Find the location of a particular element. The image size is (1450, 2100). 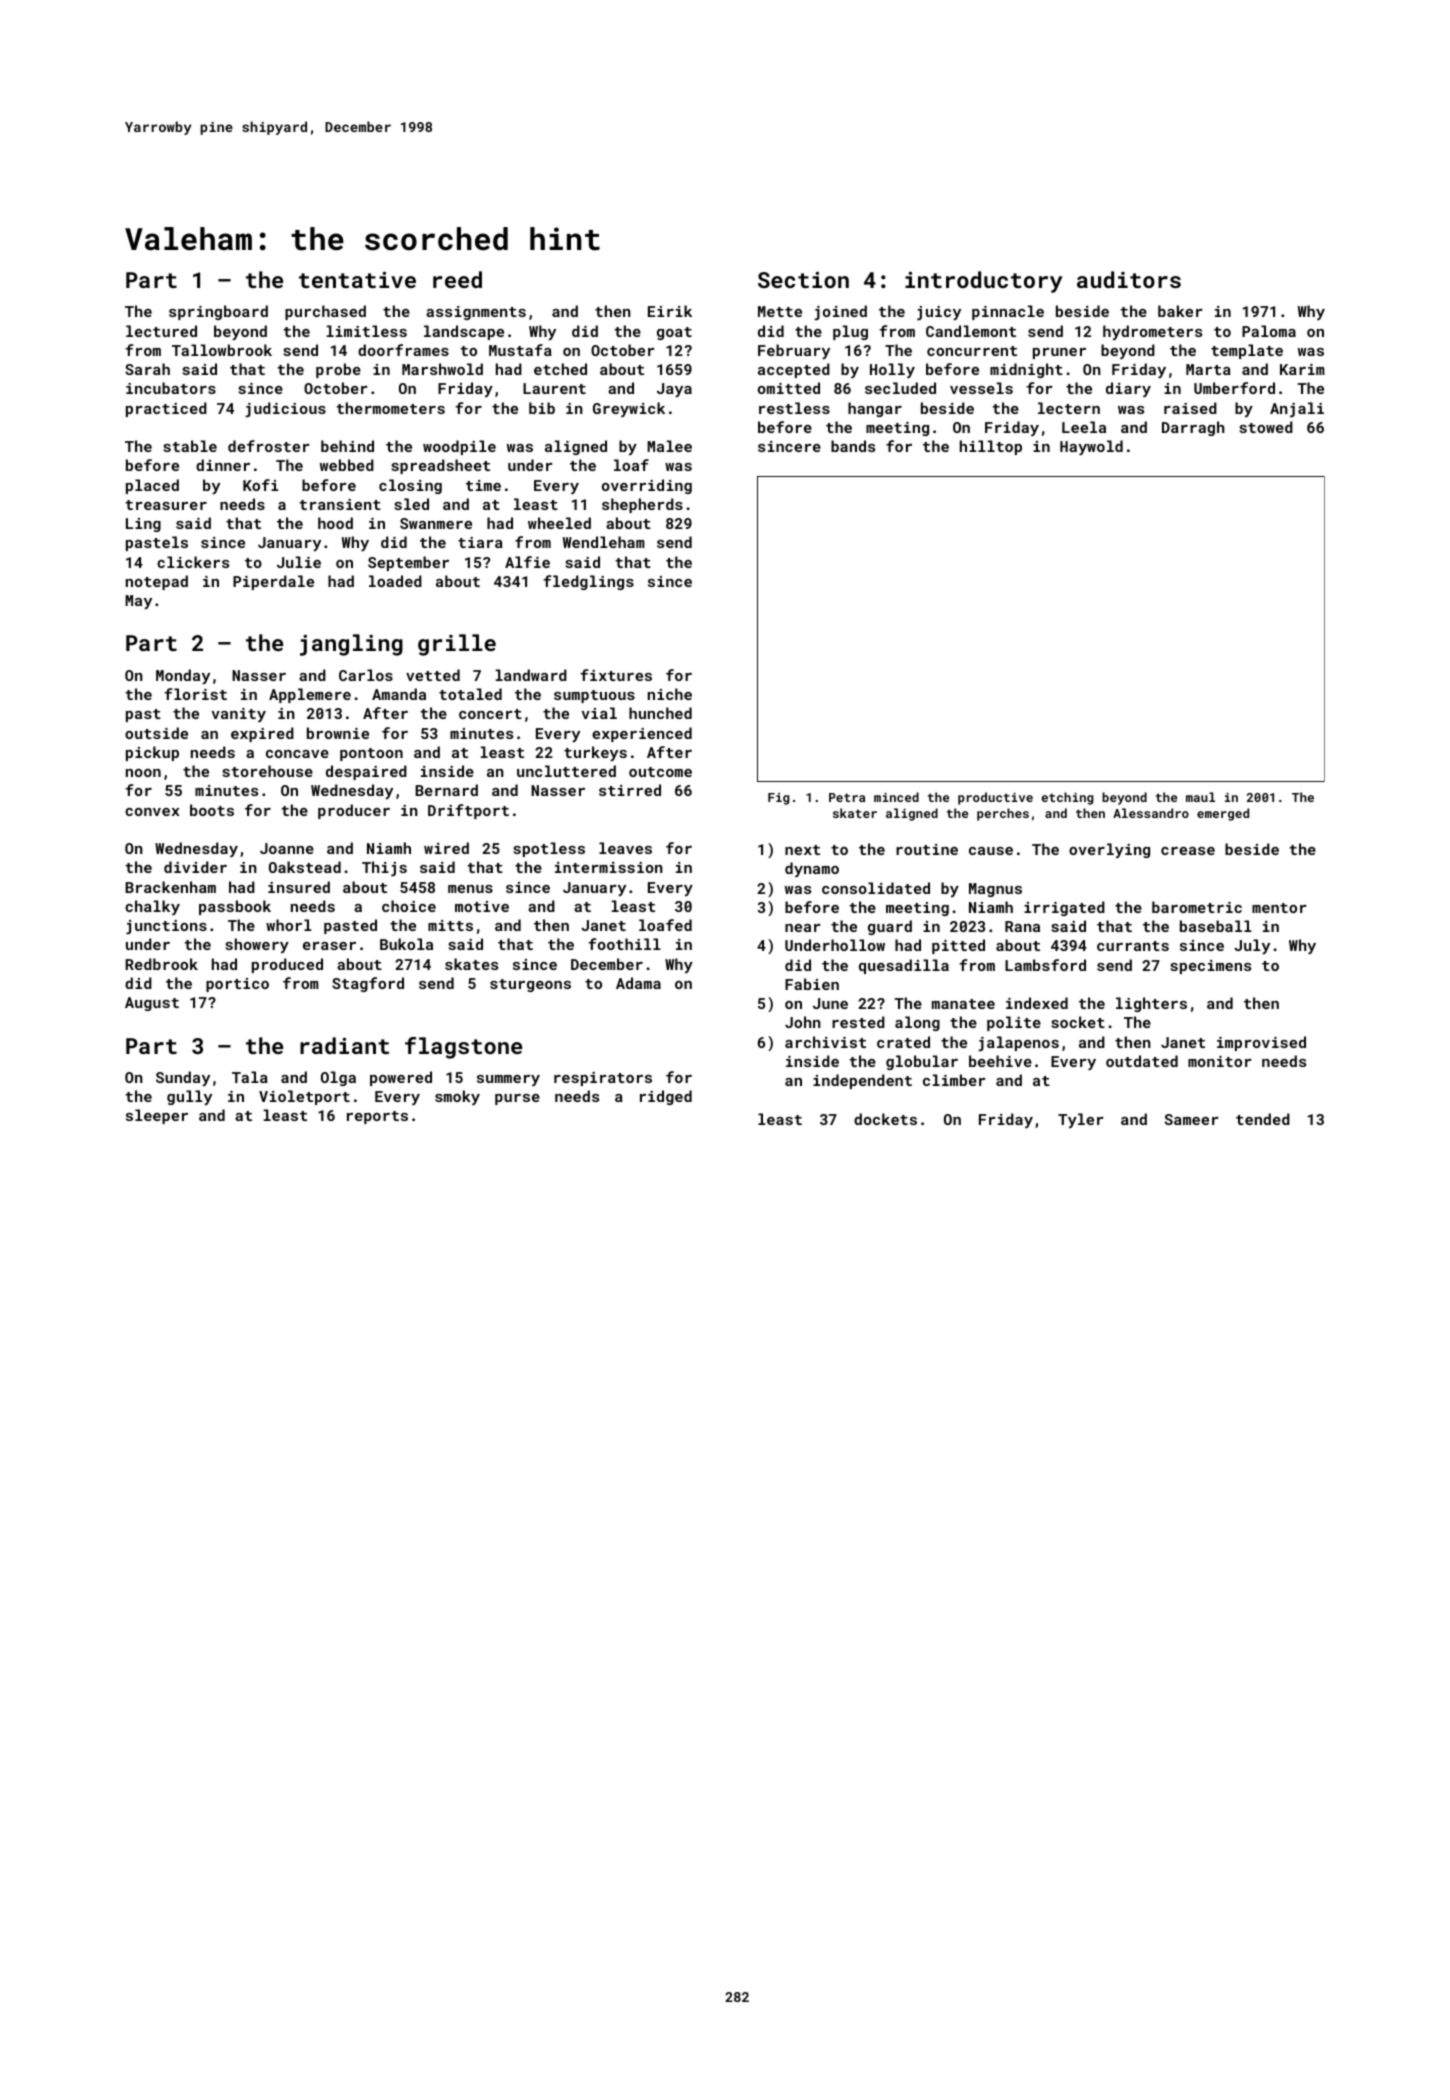

produced is located at coordinates (287, 965).
